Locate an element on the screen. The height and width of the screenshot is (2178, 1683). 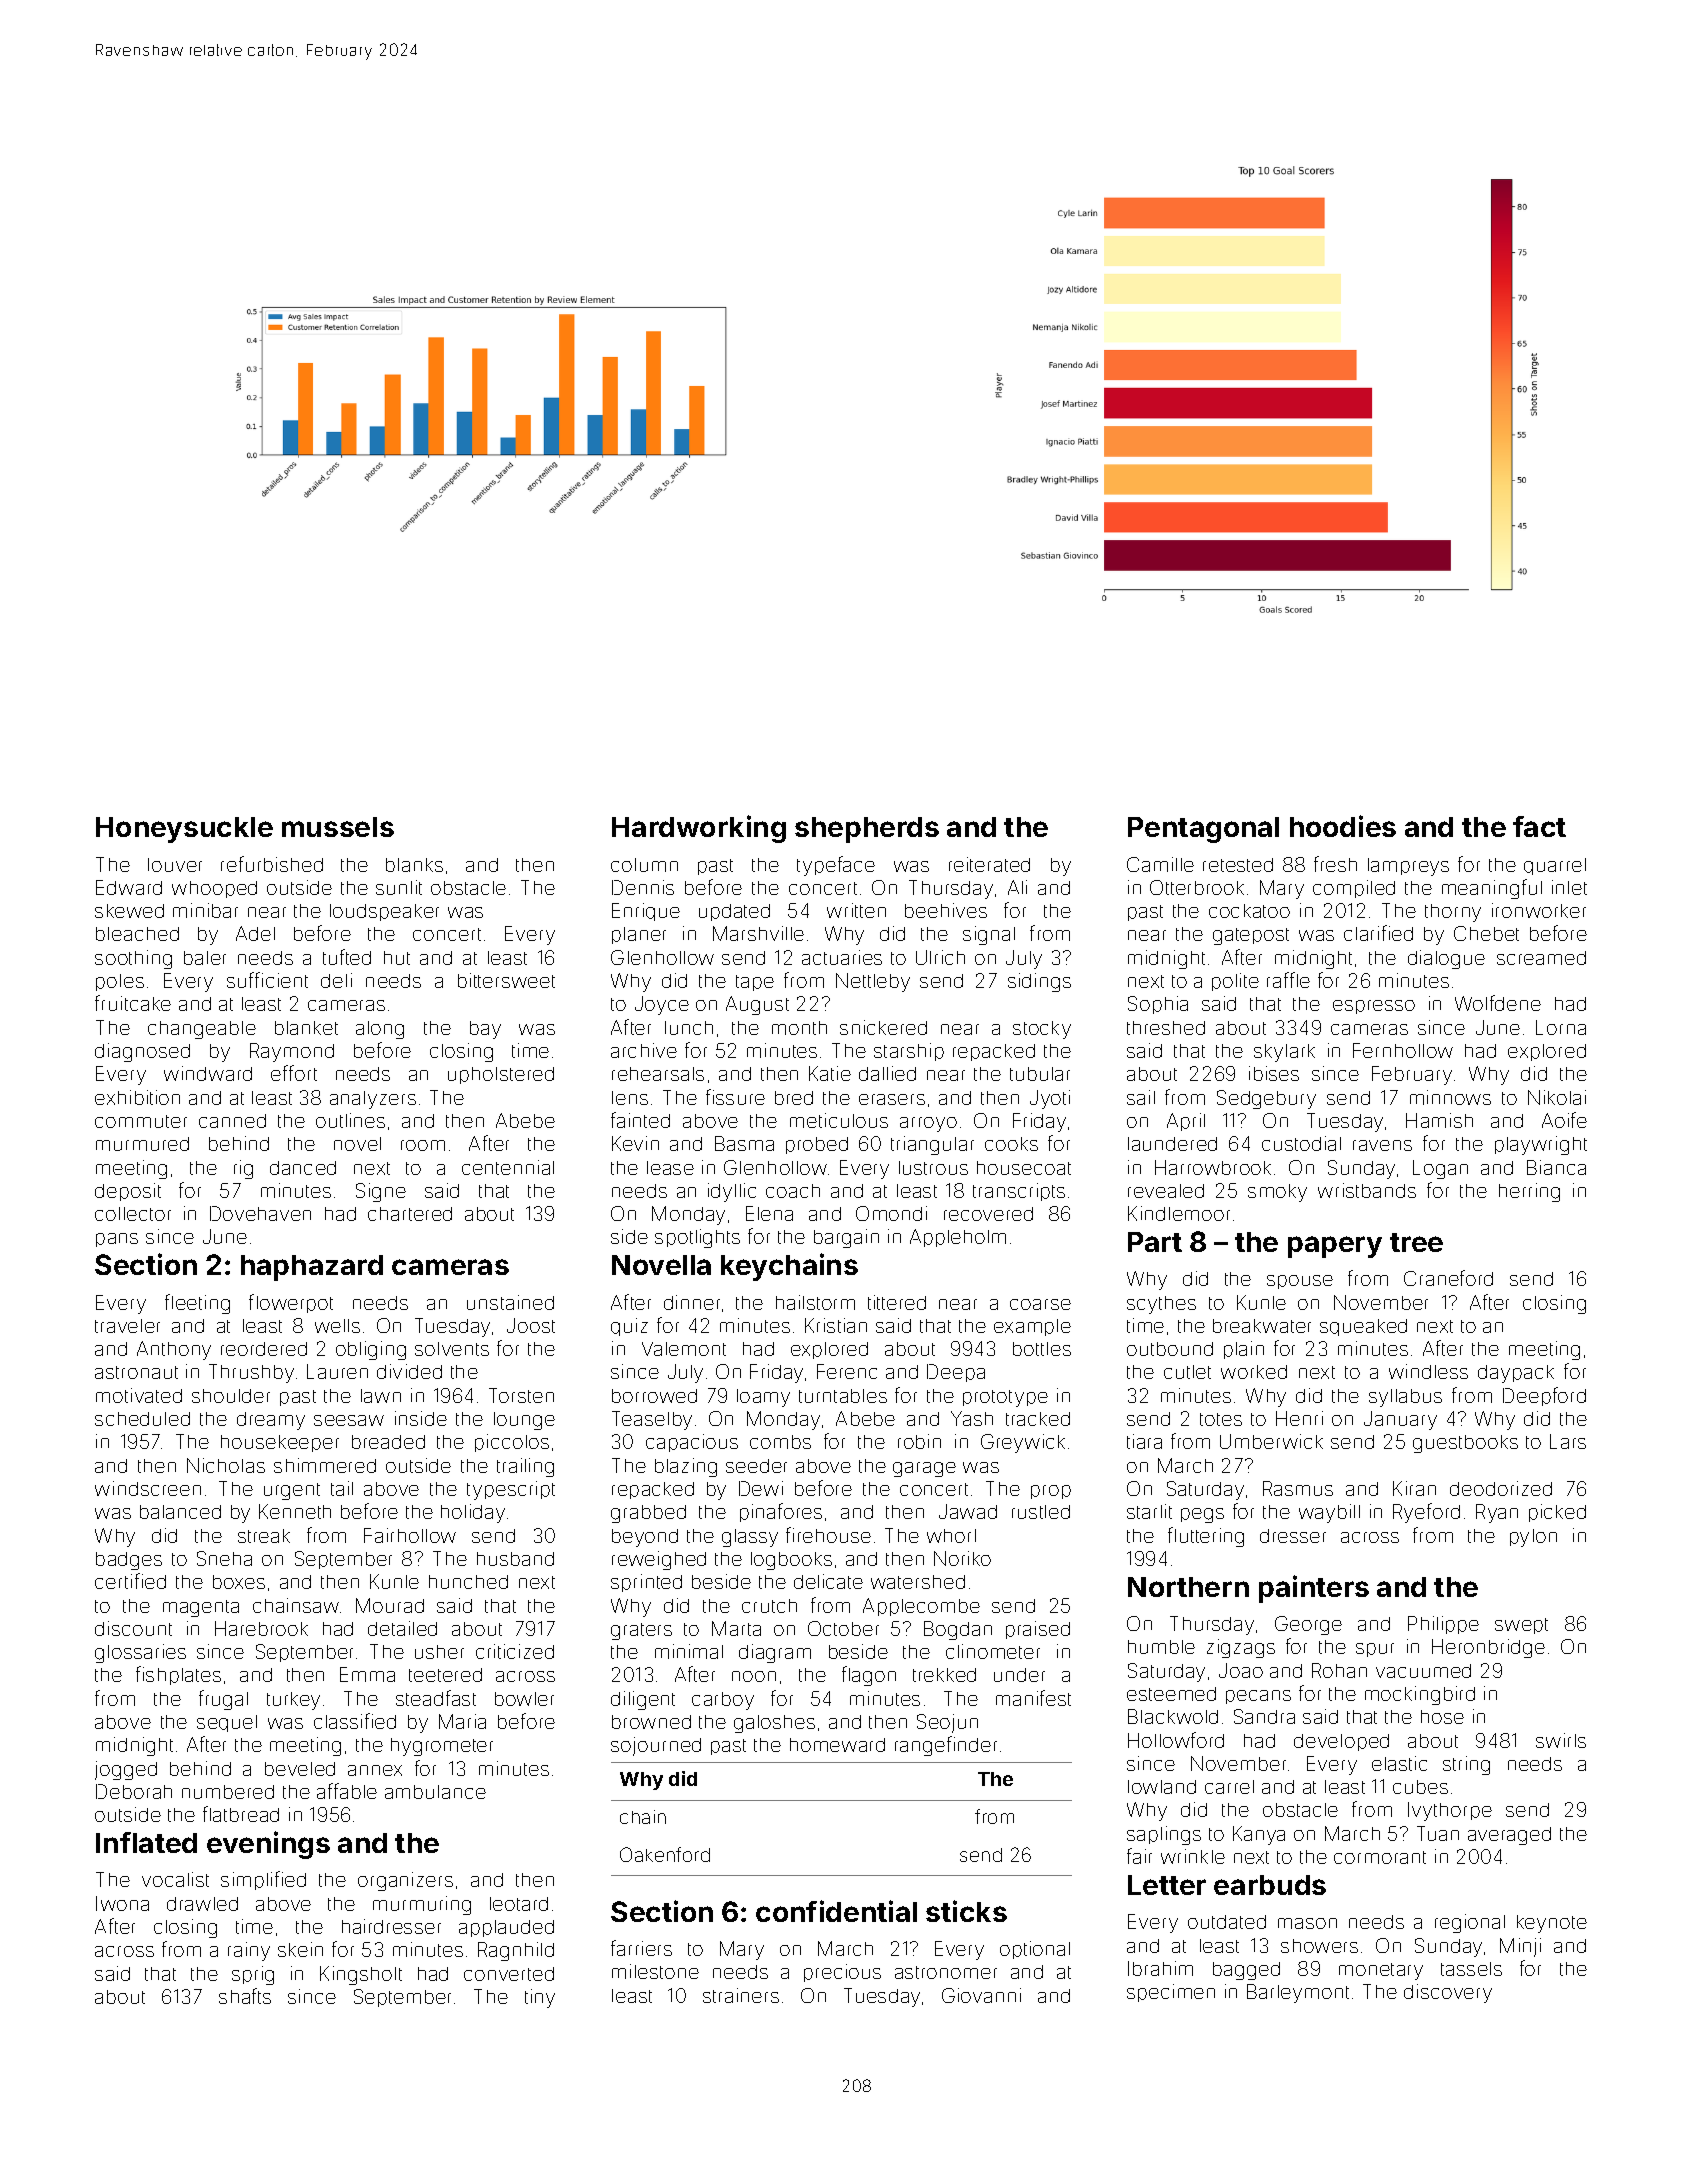
mussels is located at coordinates (338, 827).
